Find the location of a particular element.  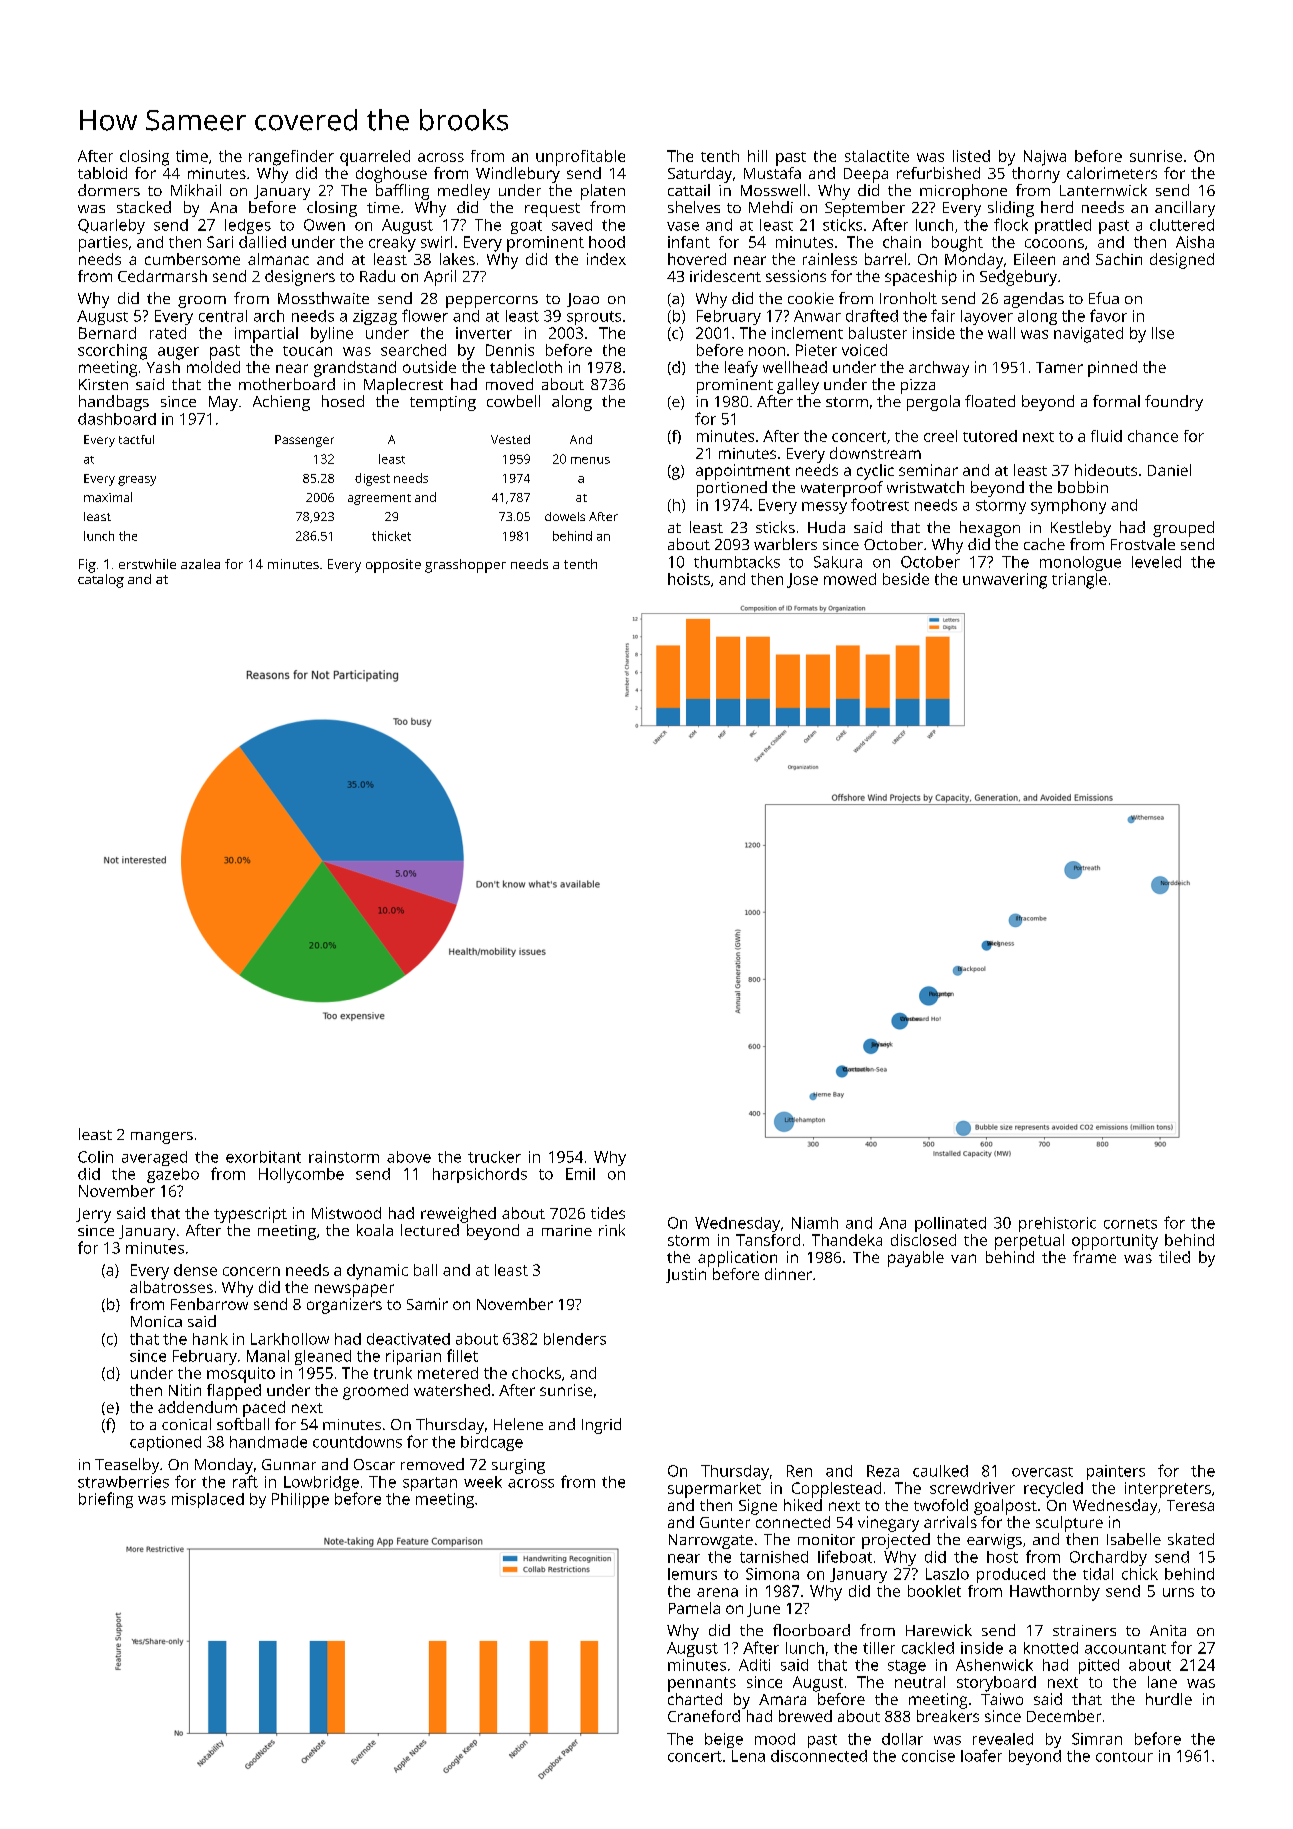

blenders is located at coordinates (575, 1339).
